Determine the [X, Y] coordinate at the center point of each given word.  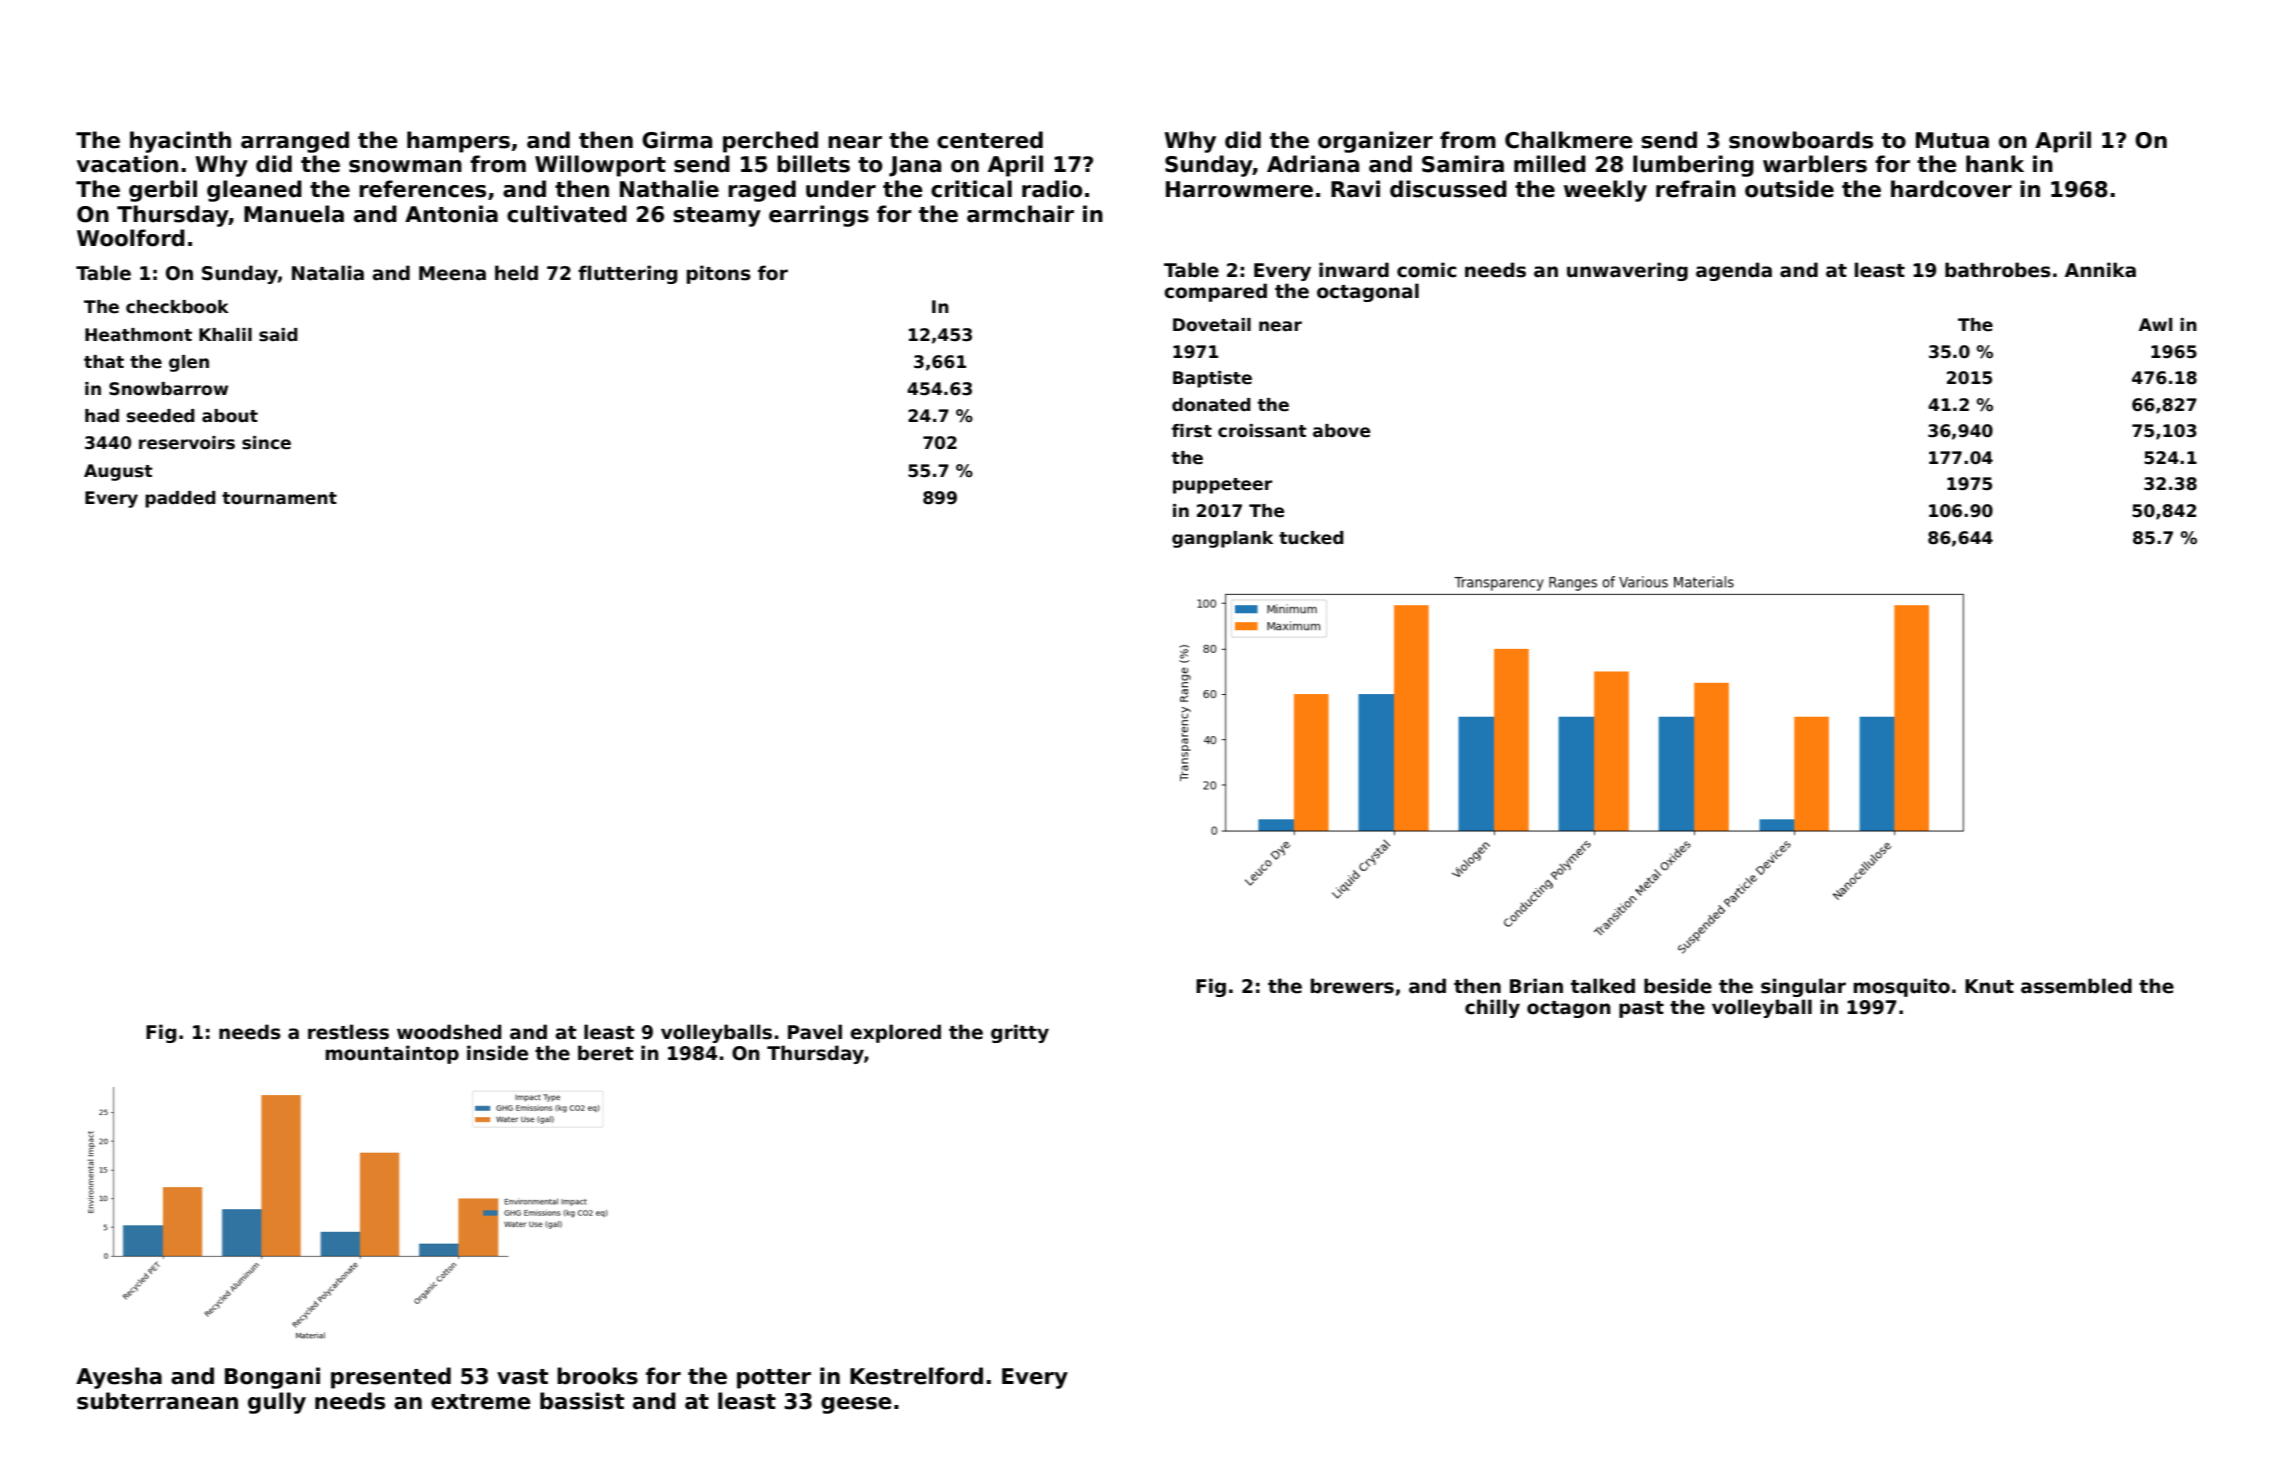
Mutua [1952, 140]
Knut [1989, 986]
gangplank [1222, 539]
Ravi [1355, 189]
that [104, 362]
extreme [481, 1402]
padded [180, 499]
